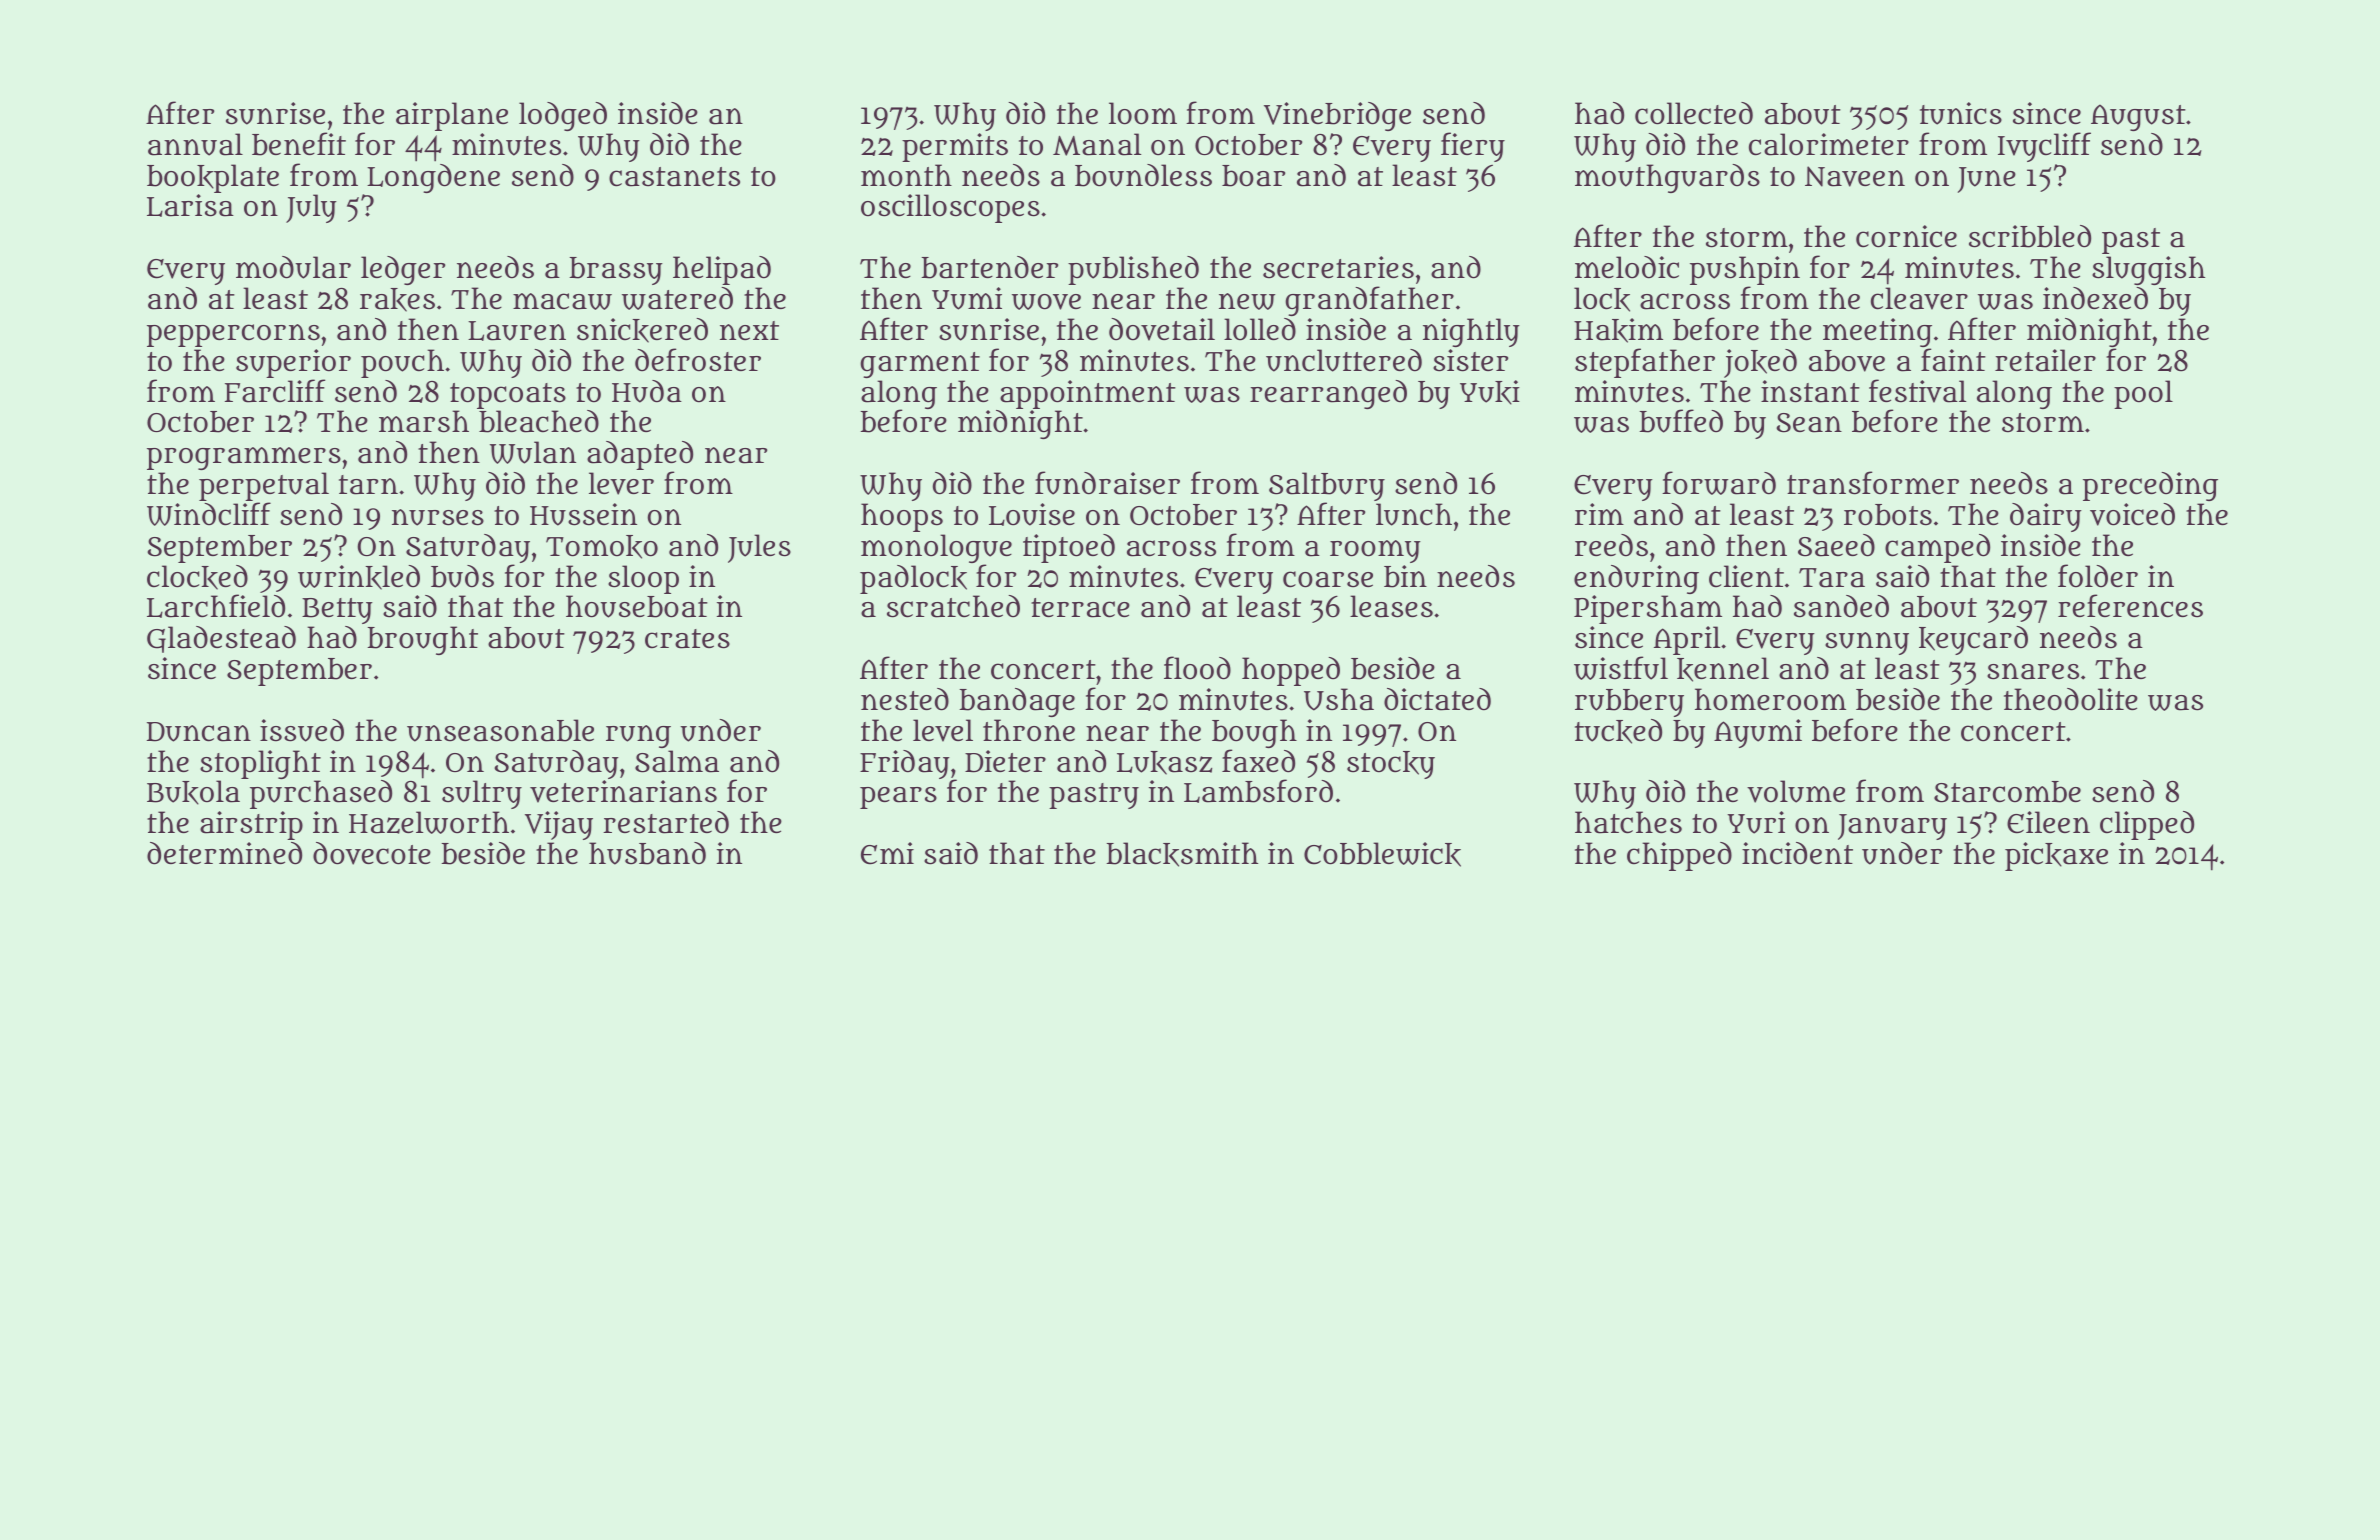  What do you see at coordinates (1197, 668) in the screenshot?
I see `flood` at bounding box center [1197, 668].
